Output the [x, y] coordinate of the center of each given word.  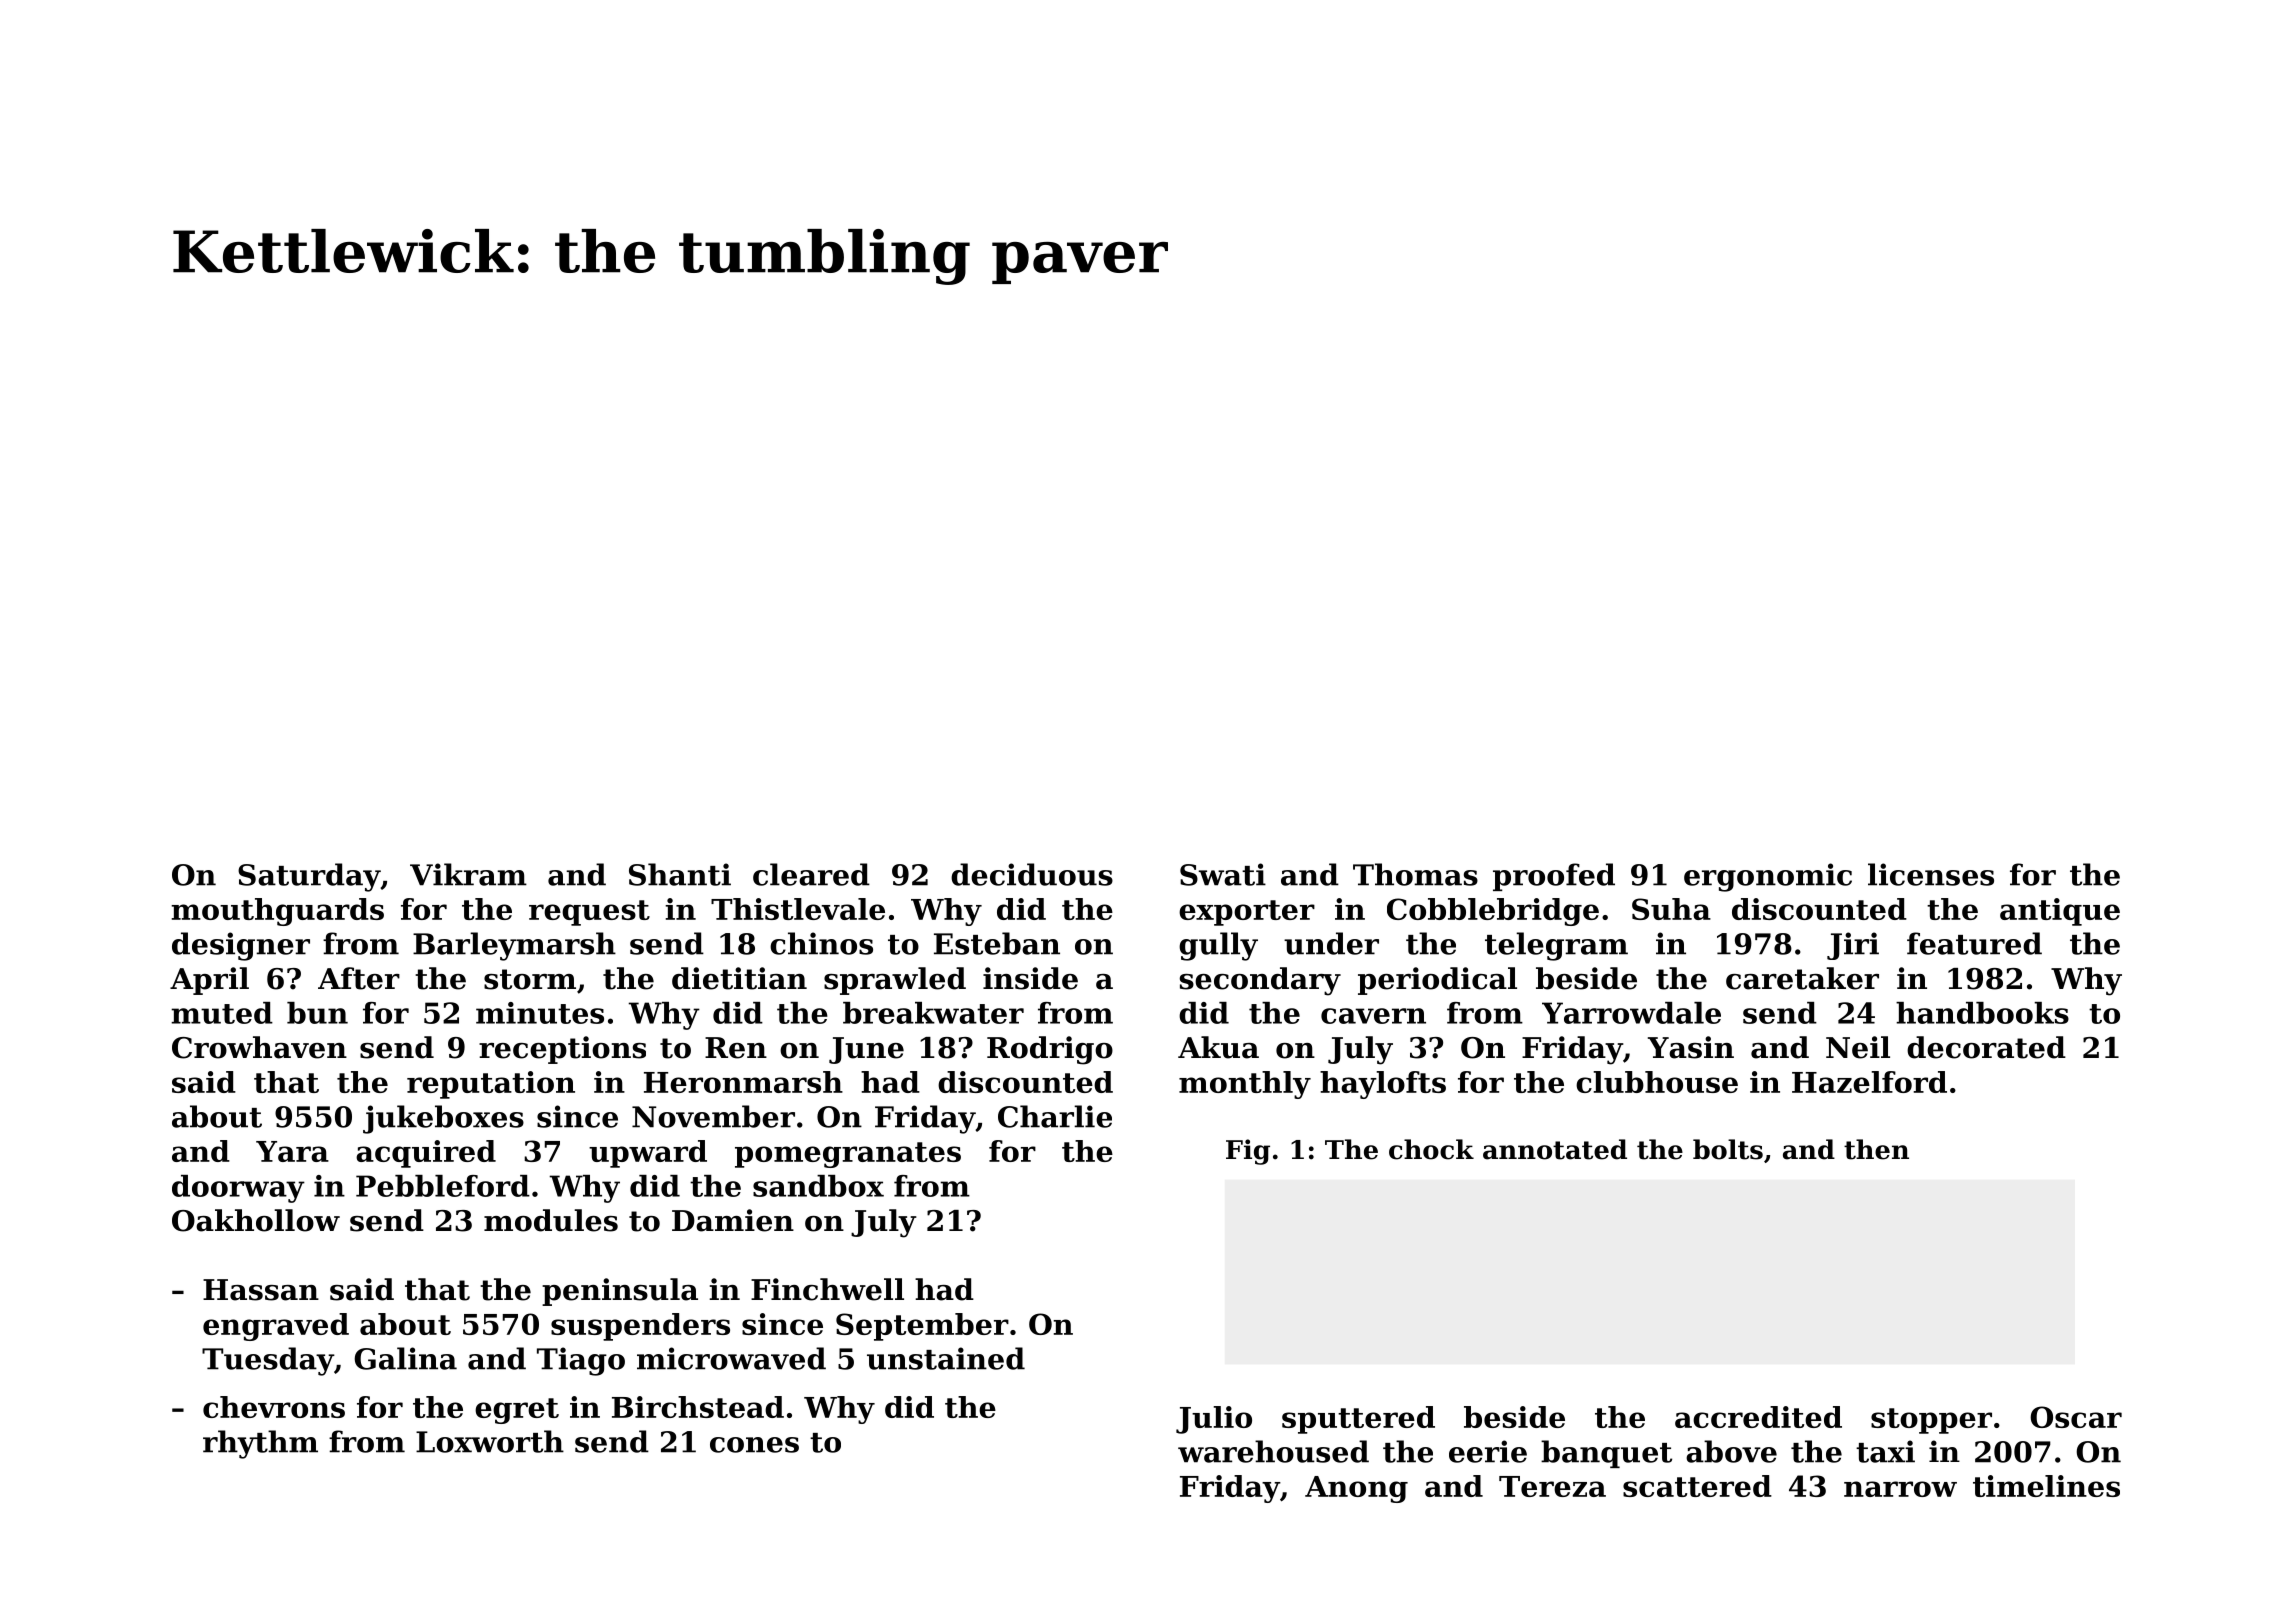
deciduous [1032, 874]
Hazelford [1869, 1082]
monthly [1245, 1085]
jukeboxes [443, 1119]
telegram [1556, 946]
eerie [1488, 1451]
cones [754, 1445]
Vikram [468, 874]
